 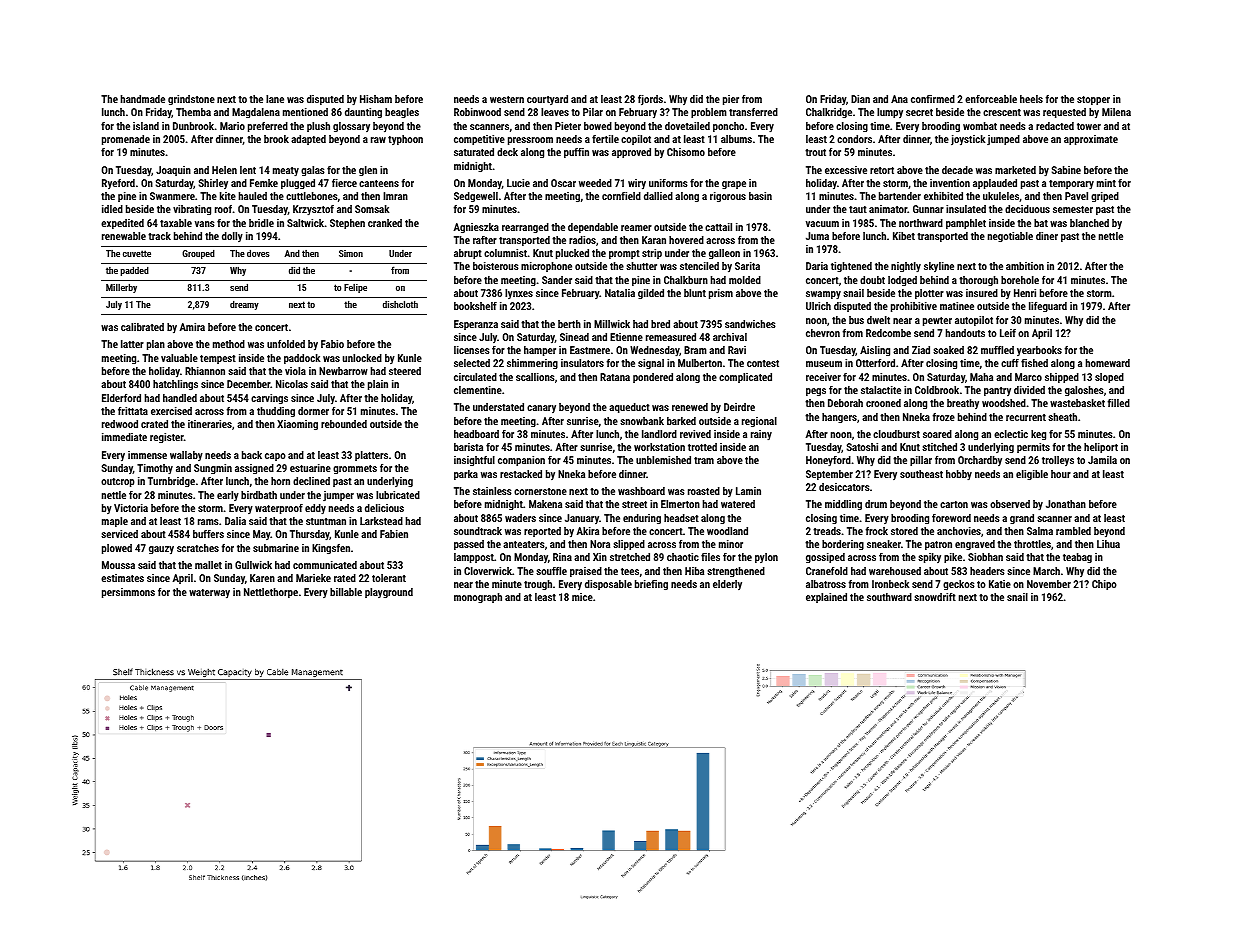 What do you see at coordinates (921, 474) in the screenshot?
I see `southeast` at bounding box center [921, 474].
